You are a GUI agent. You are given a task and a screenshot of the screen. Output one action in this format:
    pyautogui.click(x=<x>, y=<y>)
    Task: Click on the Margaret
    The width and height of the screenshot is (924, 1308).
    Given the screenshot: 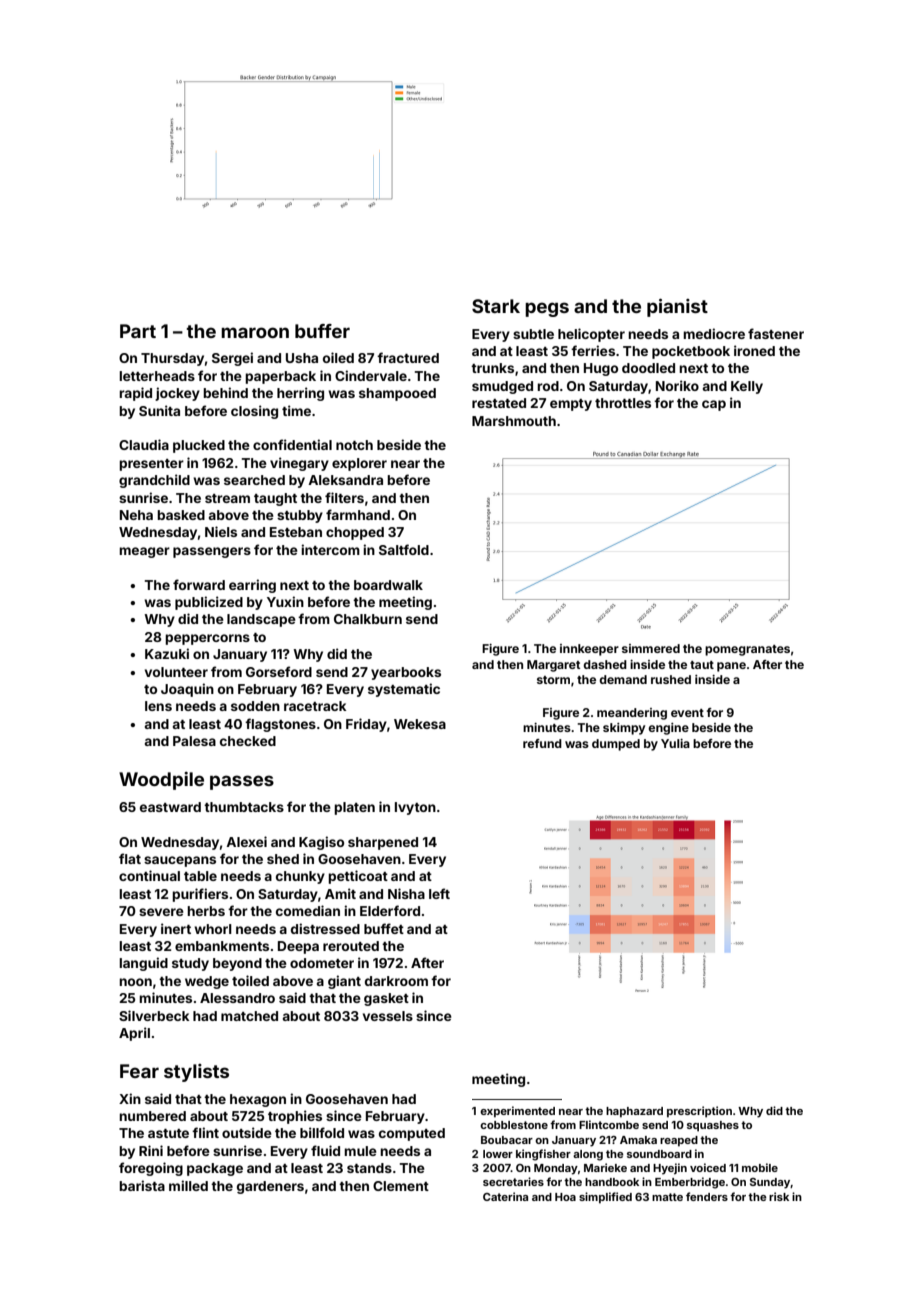 What is the action you would take?
    pyautogui.click(x=553, y=666)
